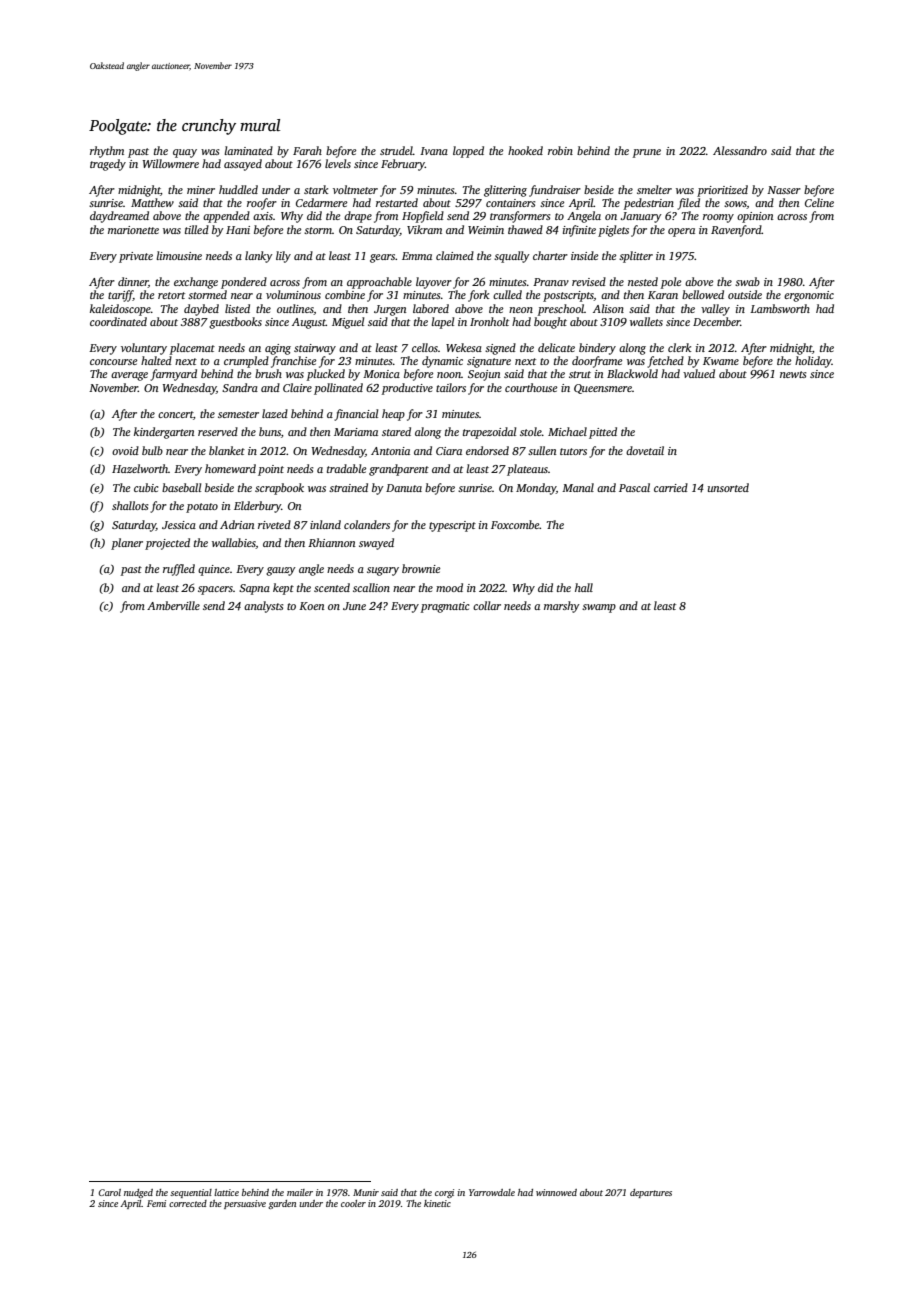 This screenshot has width=924, height=1308. Describe the element at coordinates (728, 487) in the screenshot. I see `unsorted` at that location.
